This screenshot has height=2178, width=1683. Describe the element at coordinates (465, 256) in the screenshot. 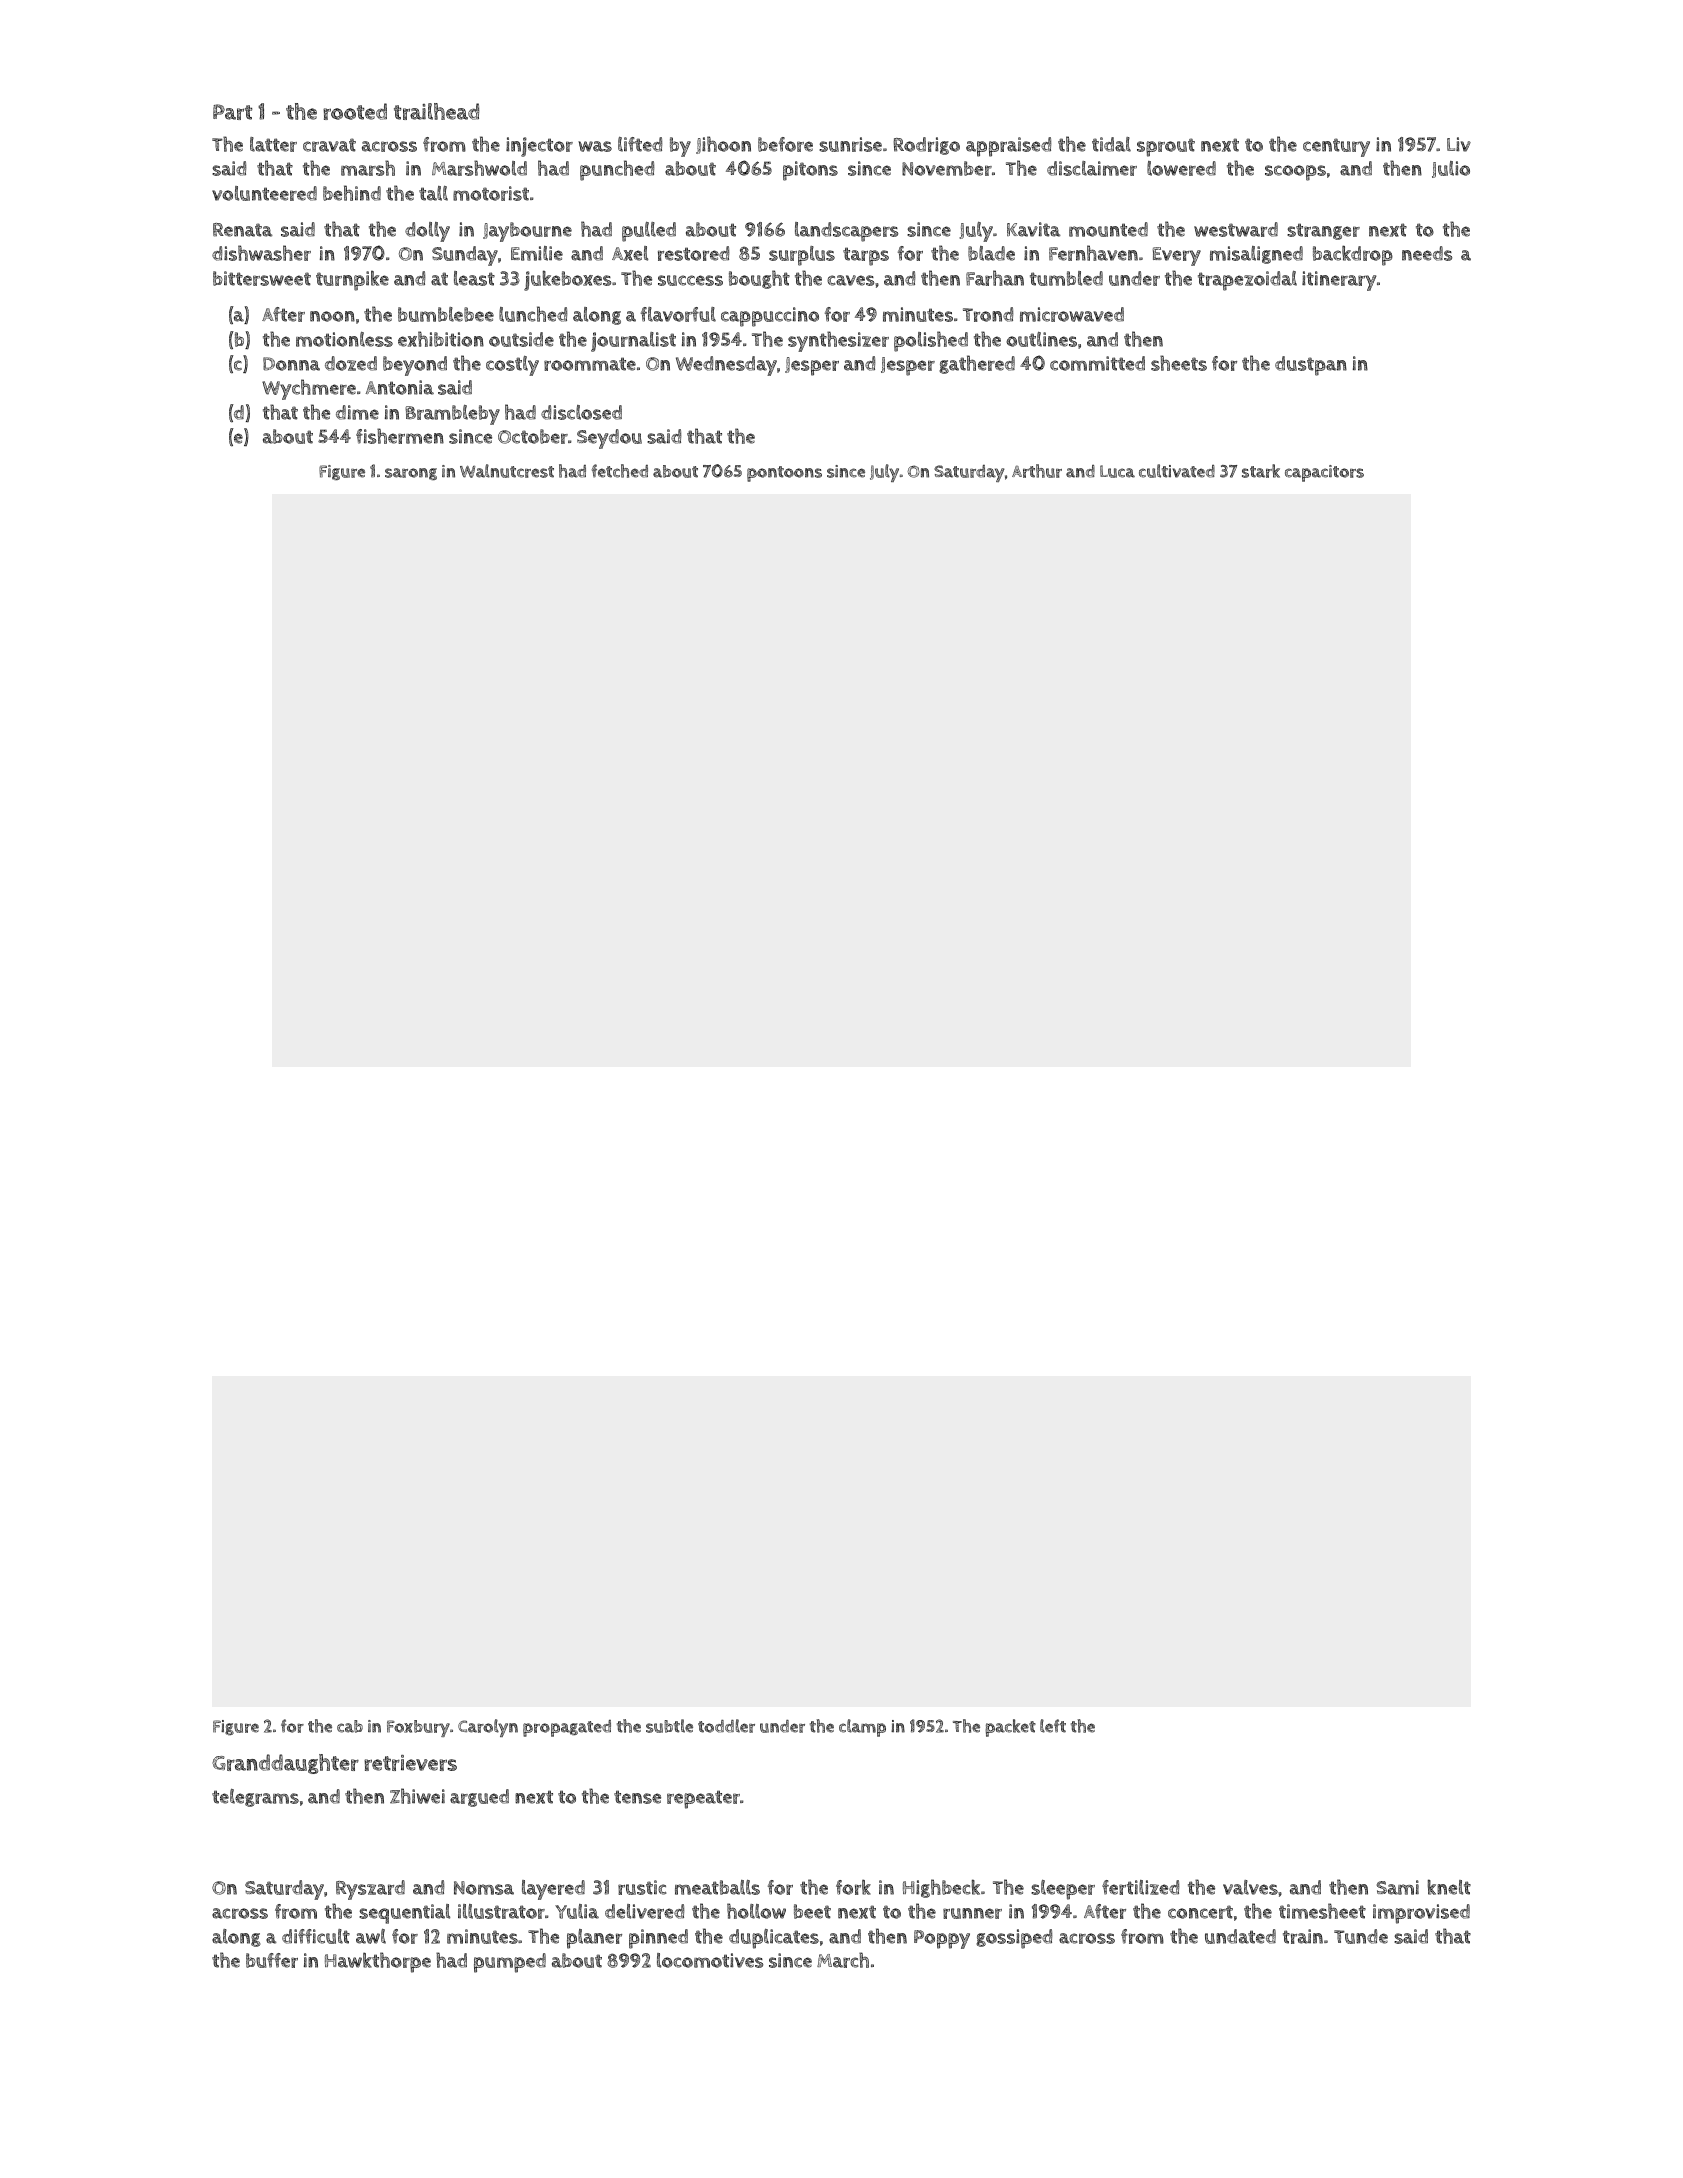

I see `Sunday` at that location.
